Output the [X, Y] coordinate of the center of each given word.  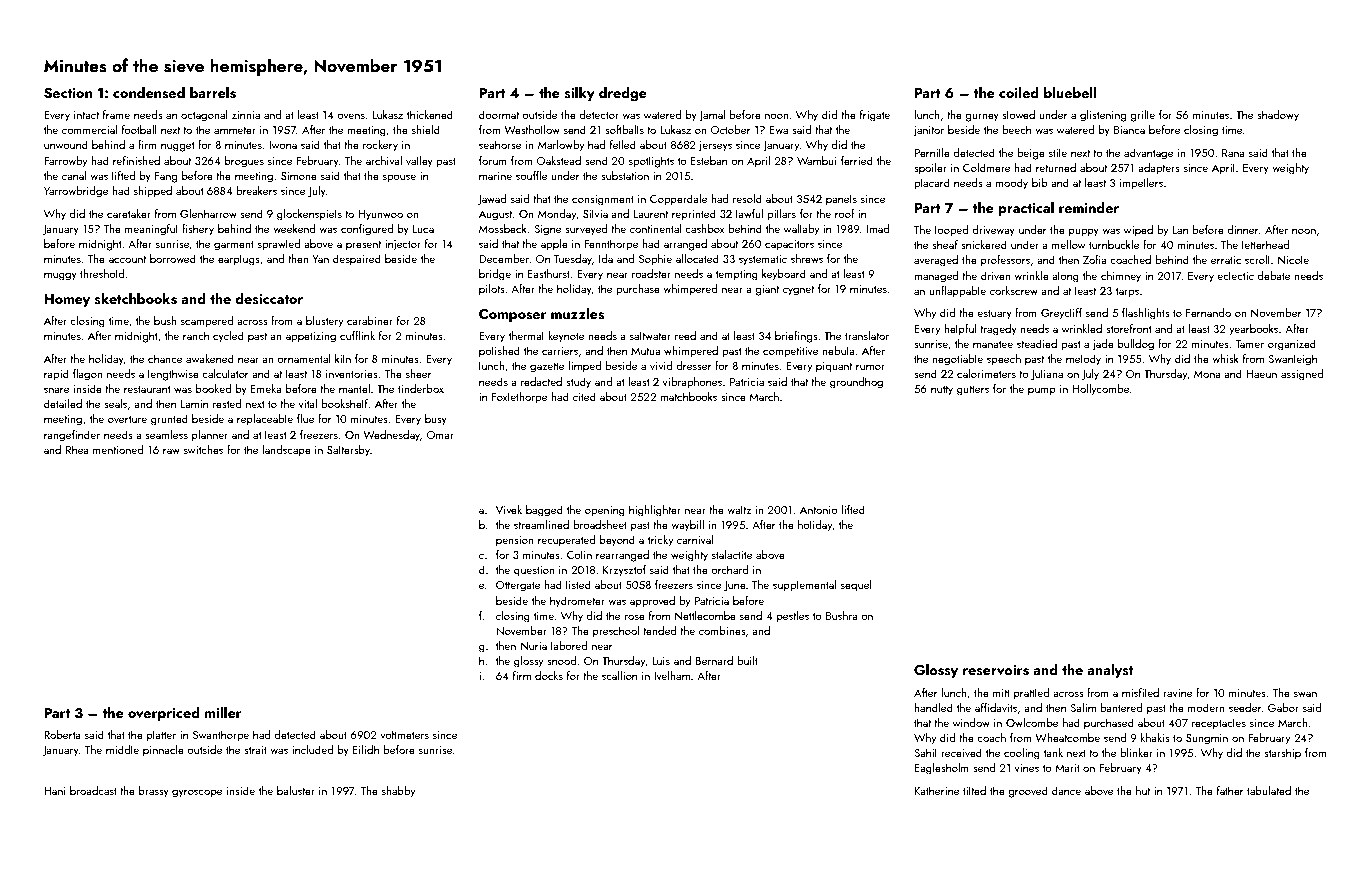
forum [493, 160]
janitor [928, 131]
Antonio [819, 510]
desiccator [269, 298]
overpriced [164, 714]
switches [203, 449]
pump [1042, 391]
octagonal [204, 116]
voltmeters [404, 734]
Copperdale [678, 200]
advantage [1148, 154]
